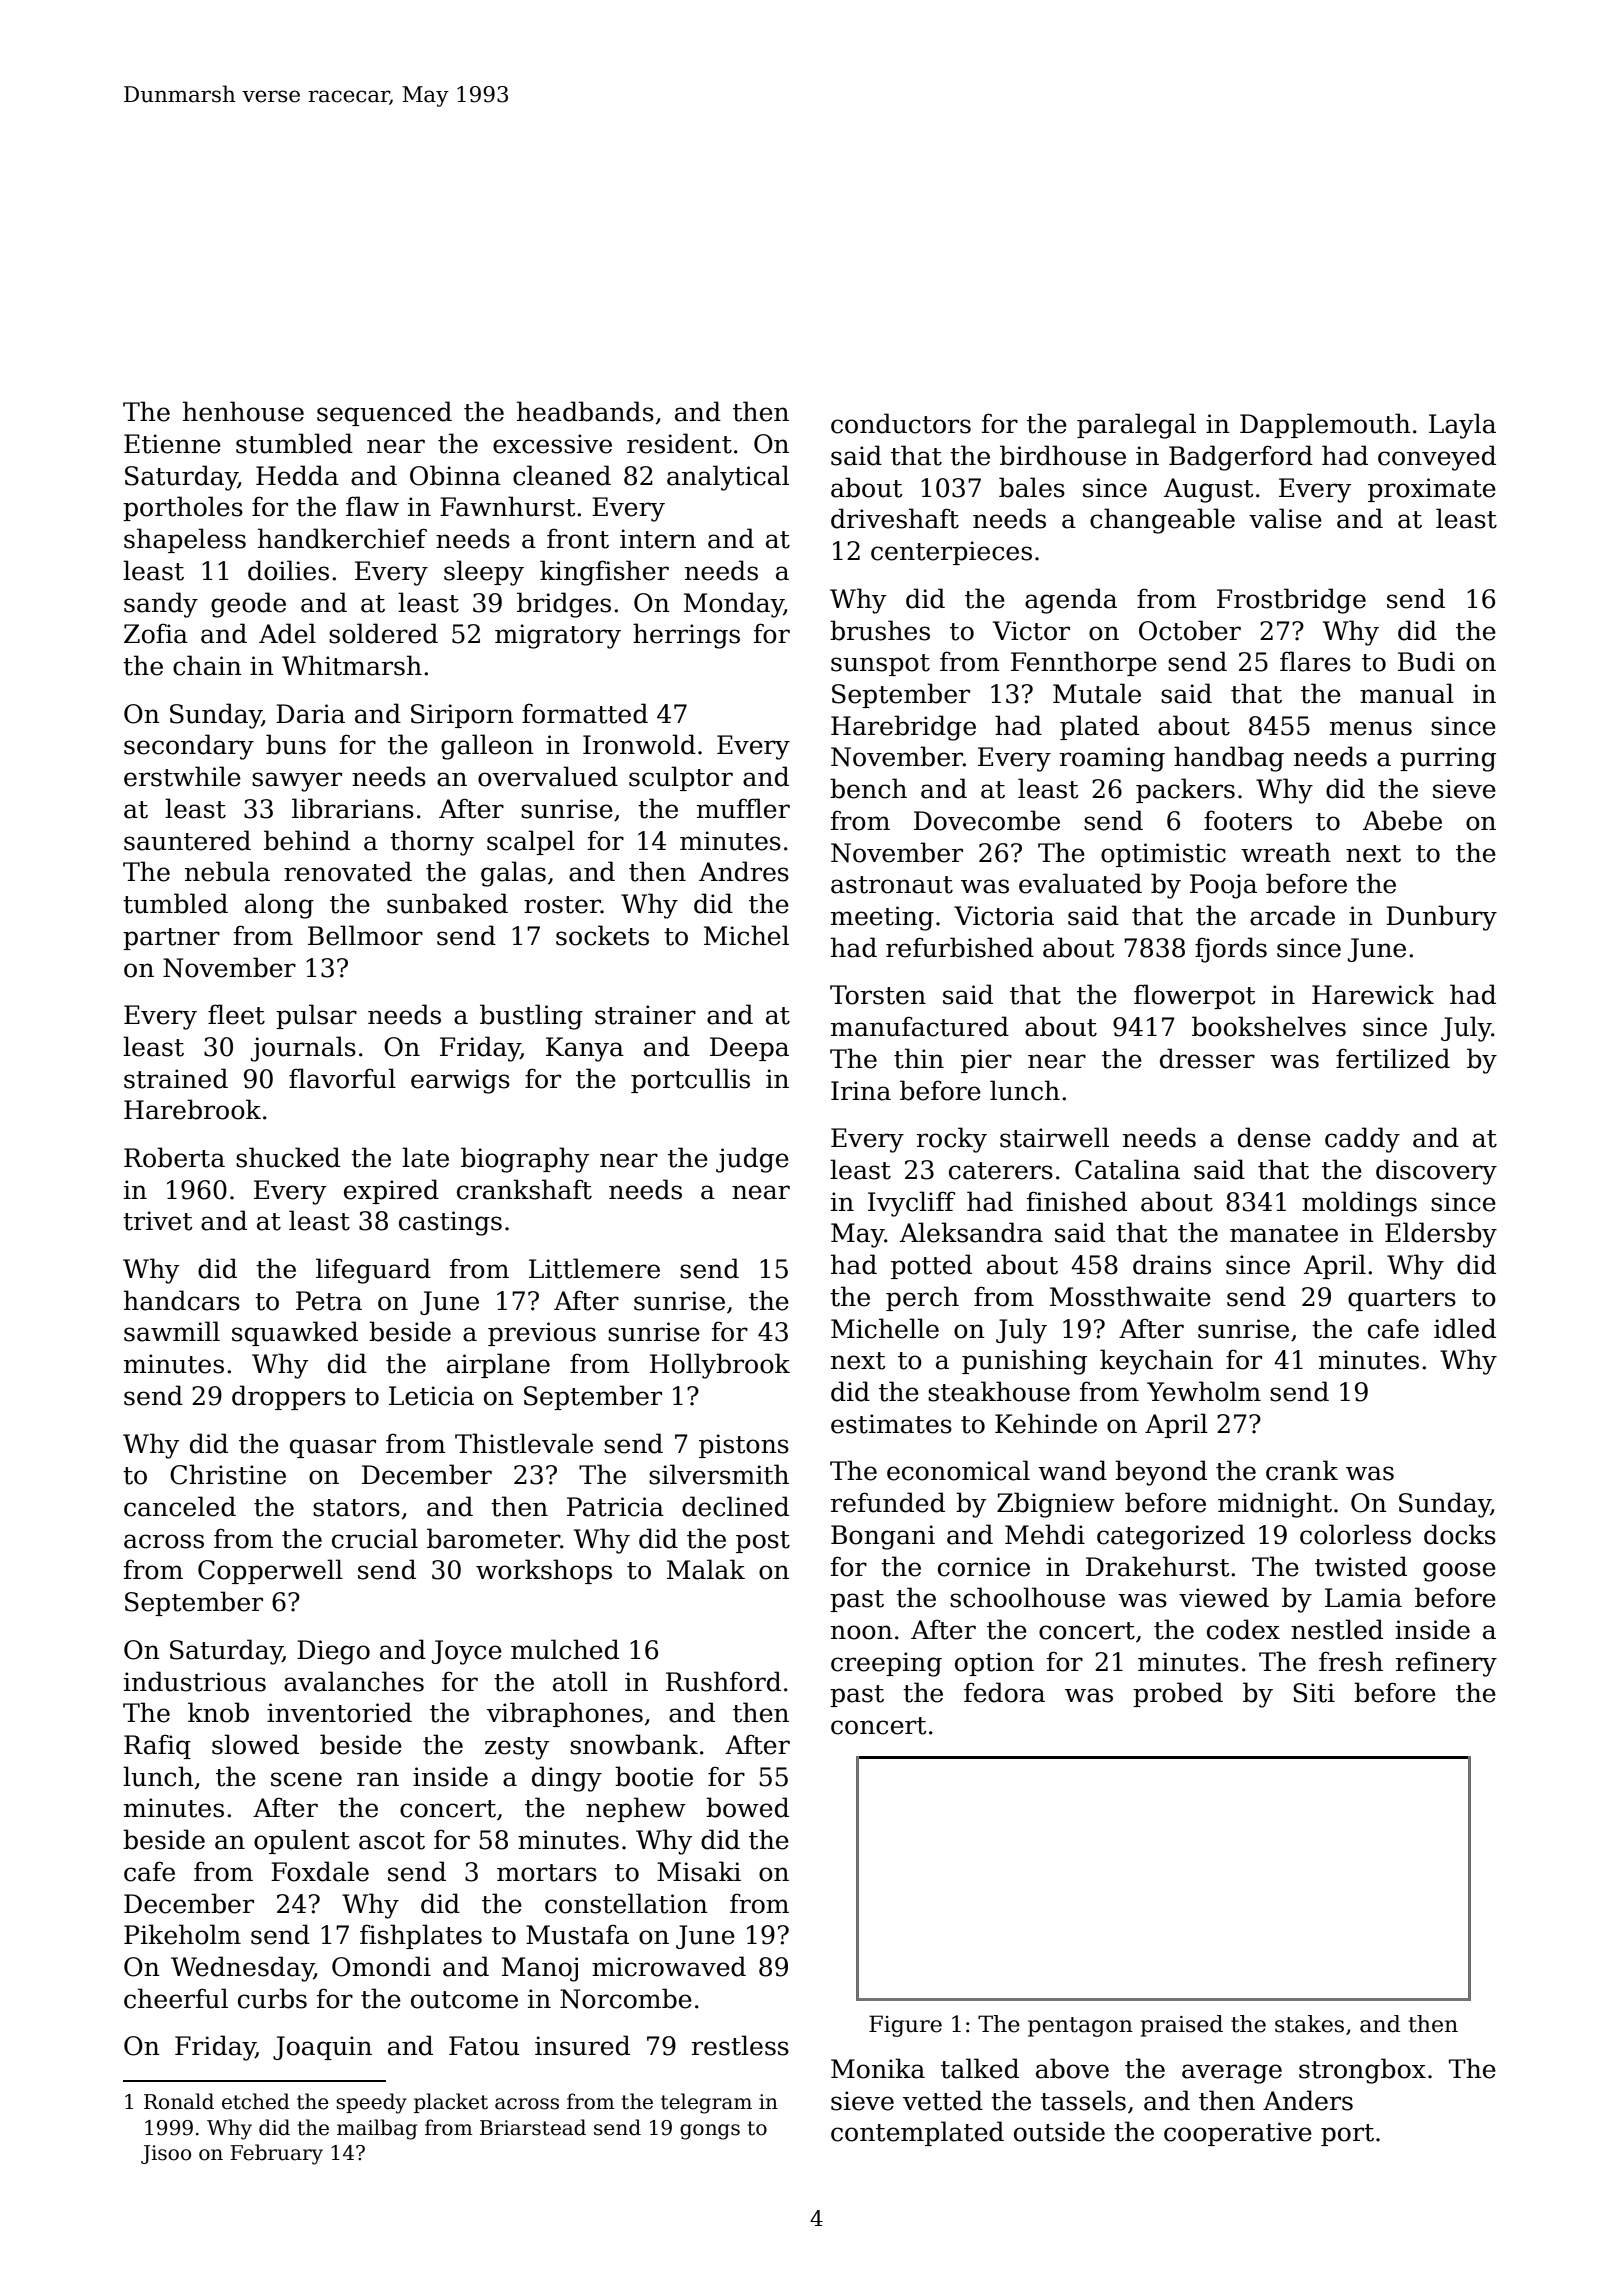 This image has height=2292, width=1620. I want to click on along, so click(279, 906).
